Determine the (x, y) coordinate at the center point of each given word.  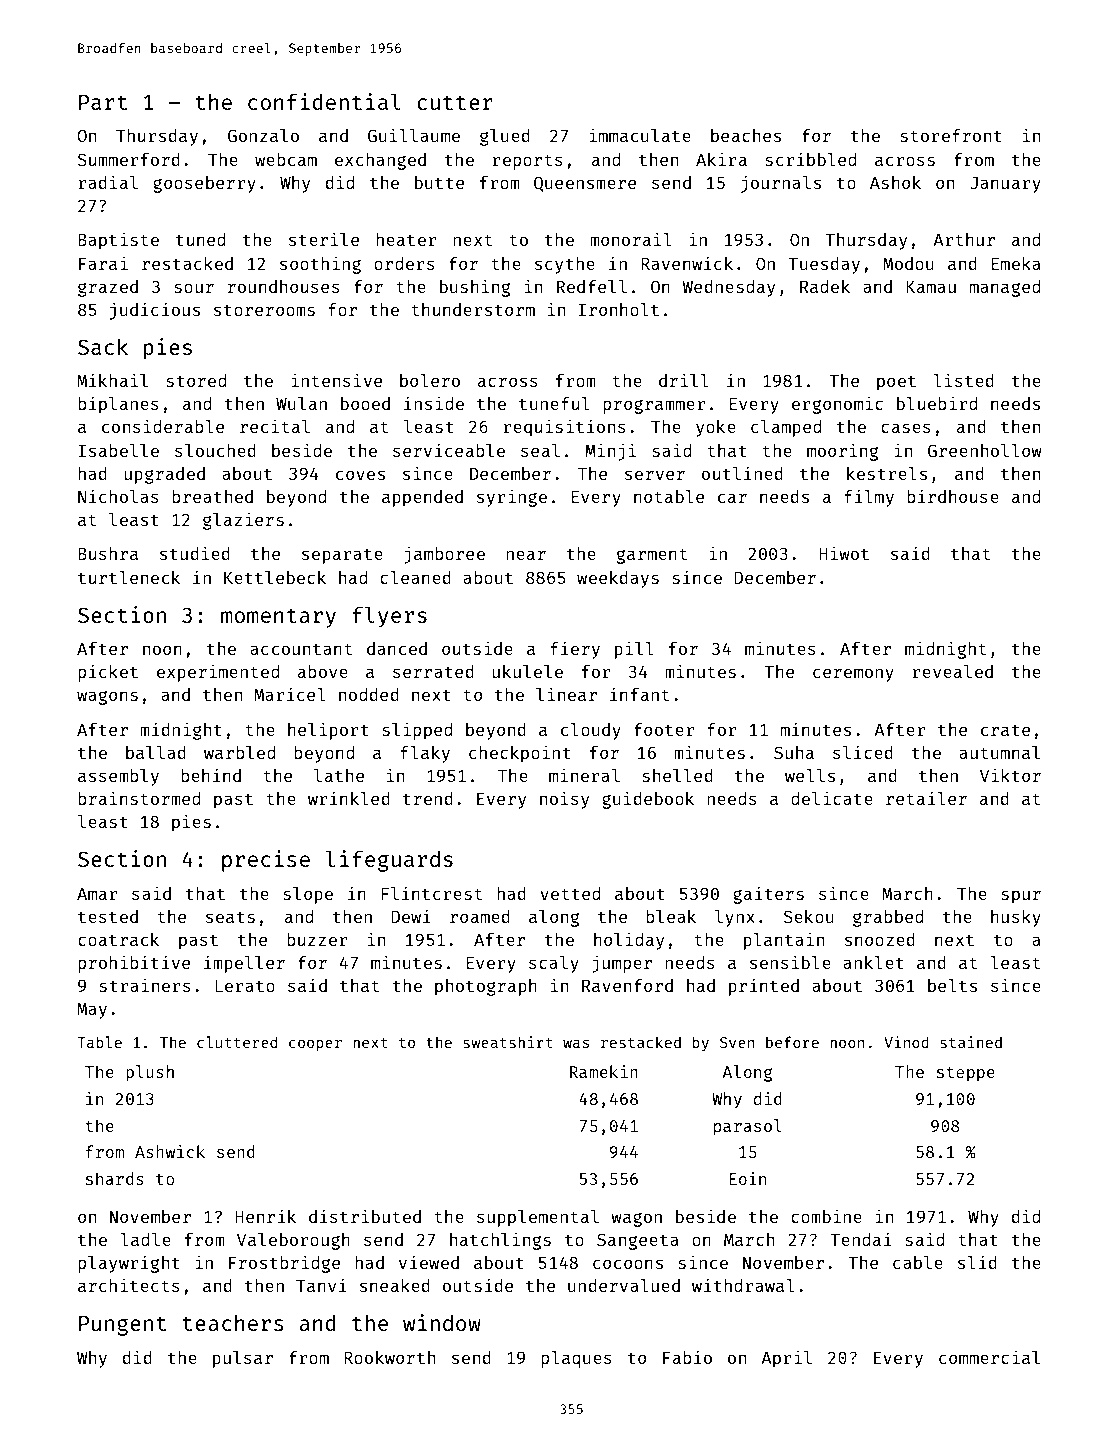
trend (428, 798)
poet (896, 383)
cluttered (237, 1042)
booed (365, 403)
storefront (951, 135)
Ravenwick (687, 263)
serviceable (449, 450)
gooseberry (204, 184)
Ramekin (604, 1071)
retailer (926, 798)
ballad (156, 752)
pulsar (243, 1359)
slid (977, 1262)
